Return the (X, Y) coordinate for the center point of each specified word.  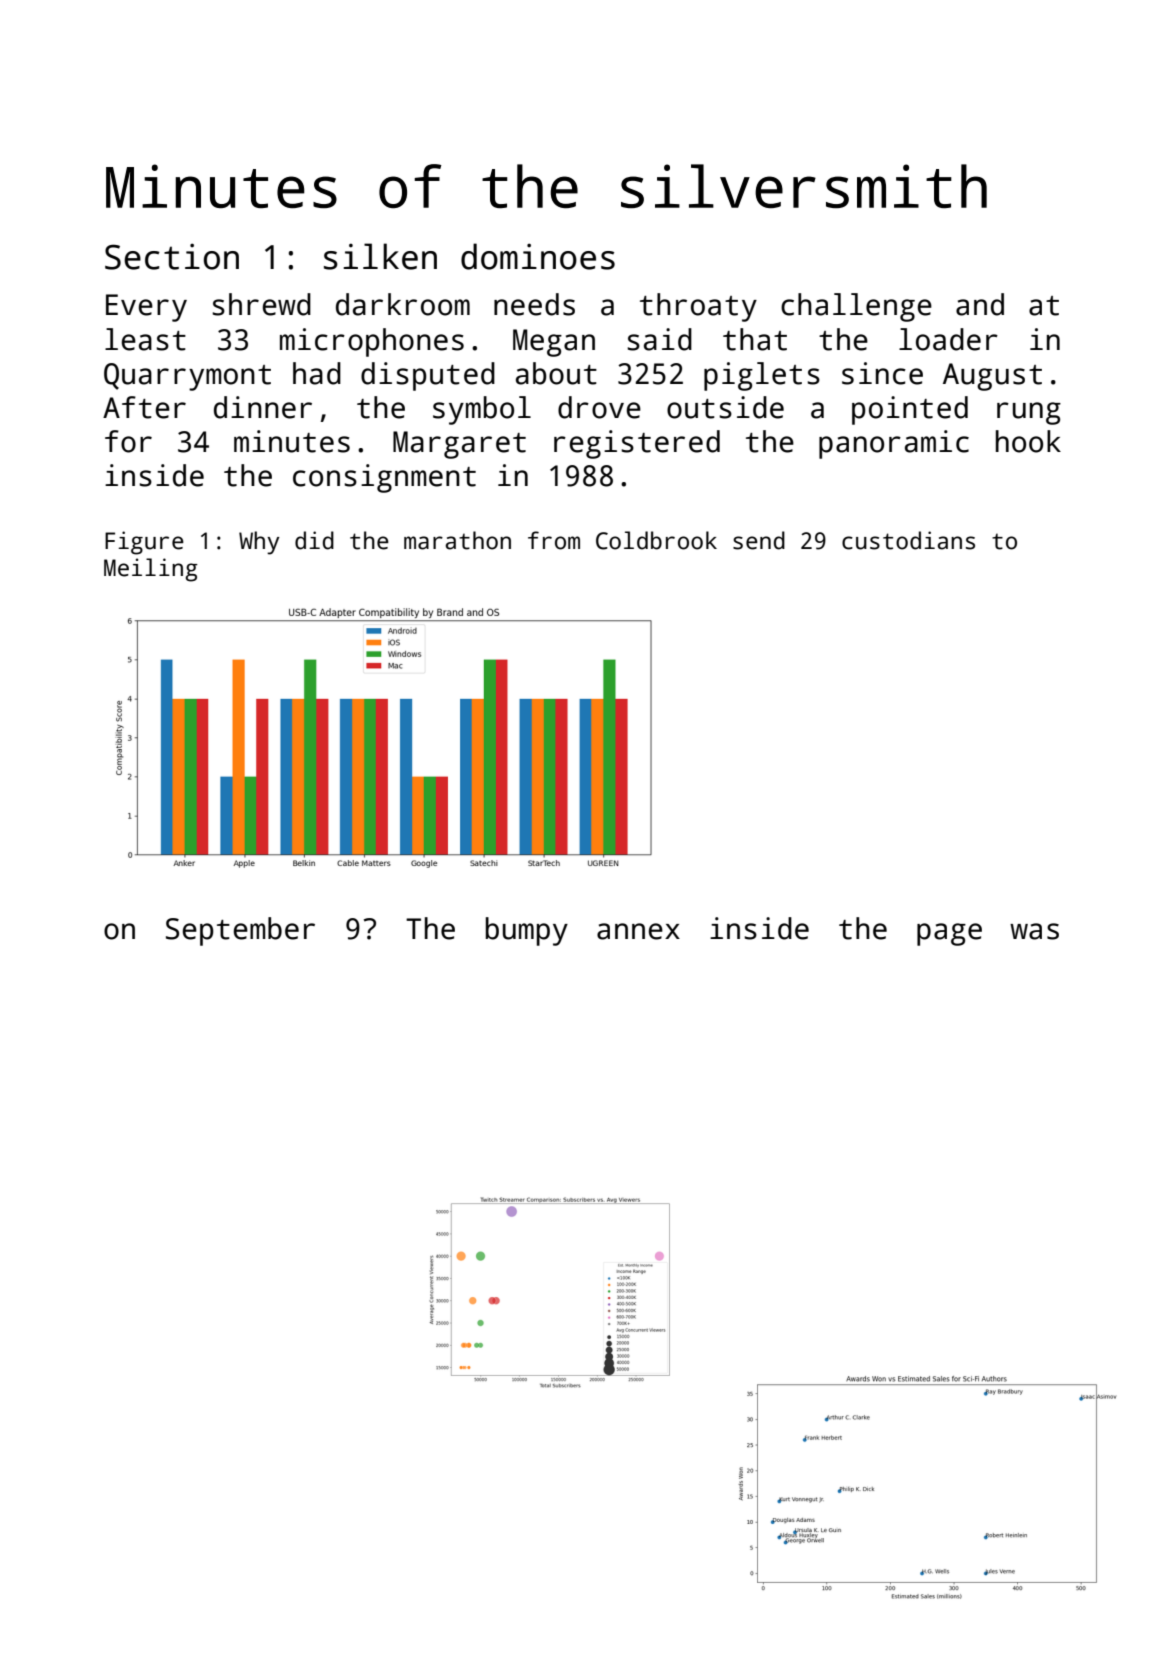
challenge (856, 307)
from (554, 540)
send (759, 540)
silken (380, 256)
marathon (457, 540)
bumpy (527, 931)
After (144, 407)
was (1034, 931)
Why (259, 543)
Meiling (151, 570)
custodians (908, 540)
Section (172, 256)
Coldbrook (656, 540)
